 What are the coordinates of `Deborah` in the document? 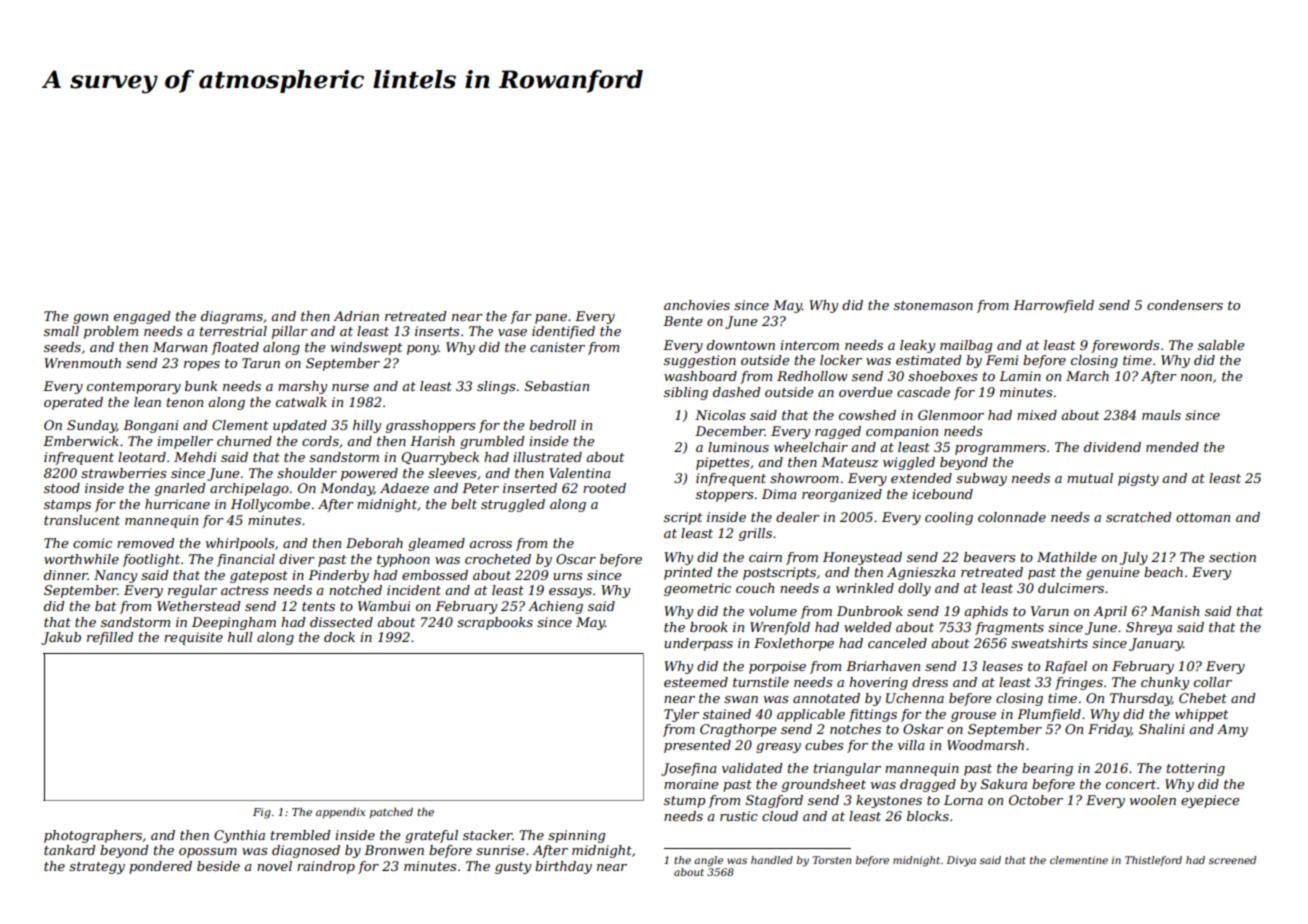 It's located at (374, 543).
